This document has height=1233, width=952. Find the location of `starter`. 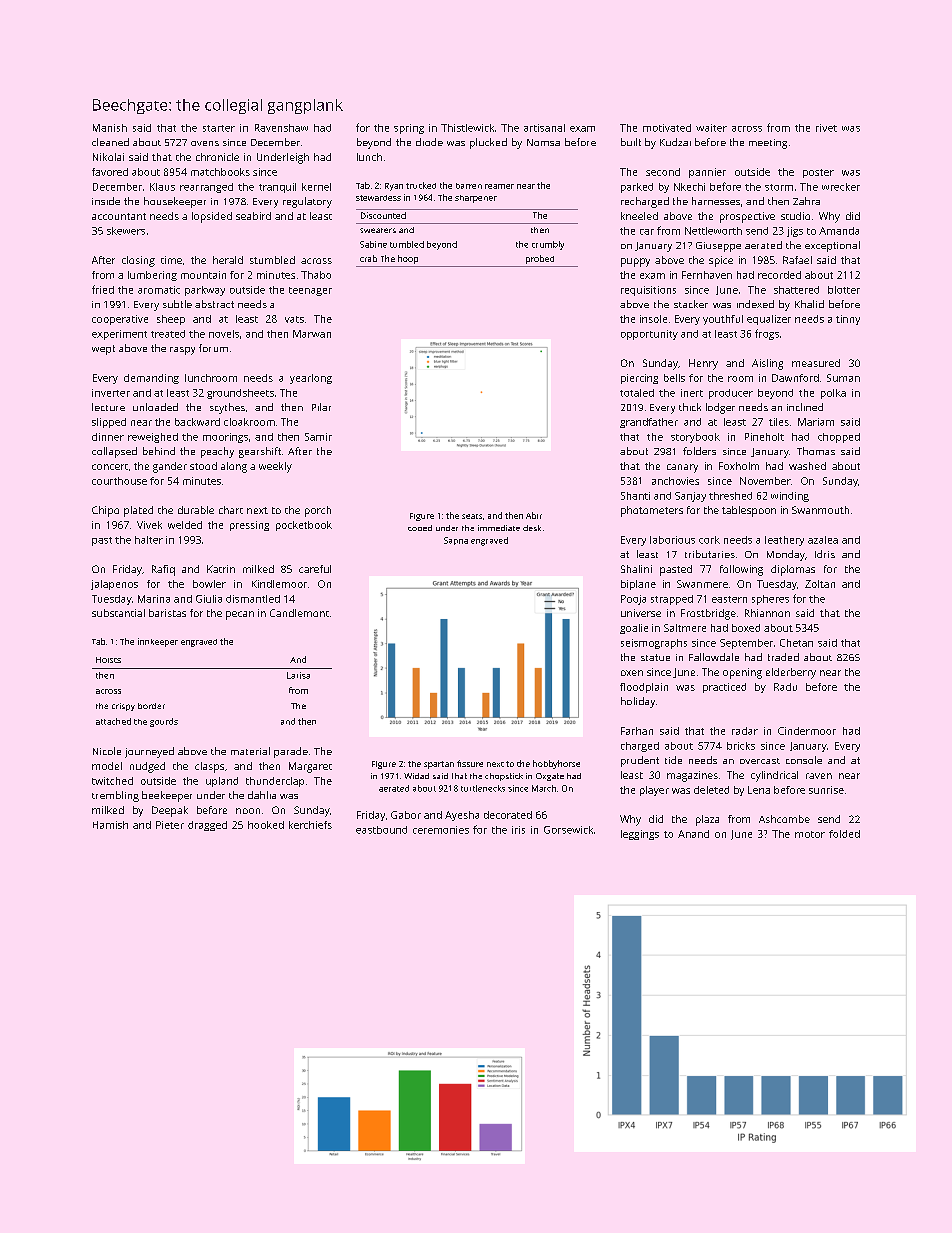

starter is located at coordinates (219, 128).
